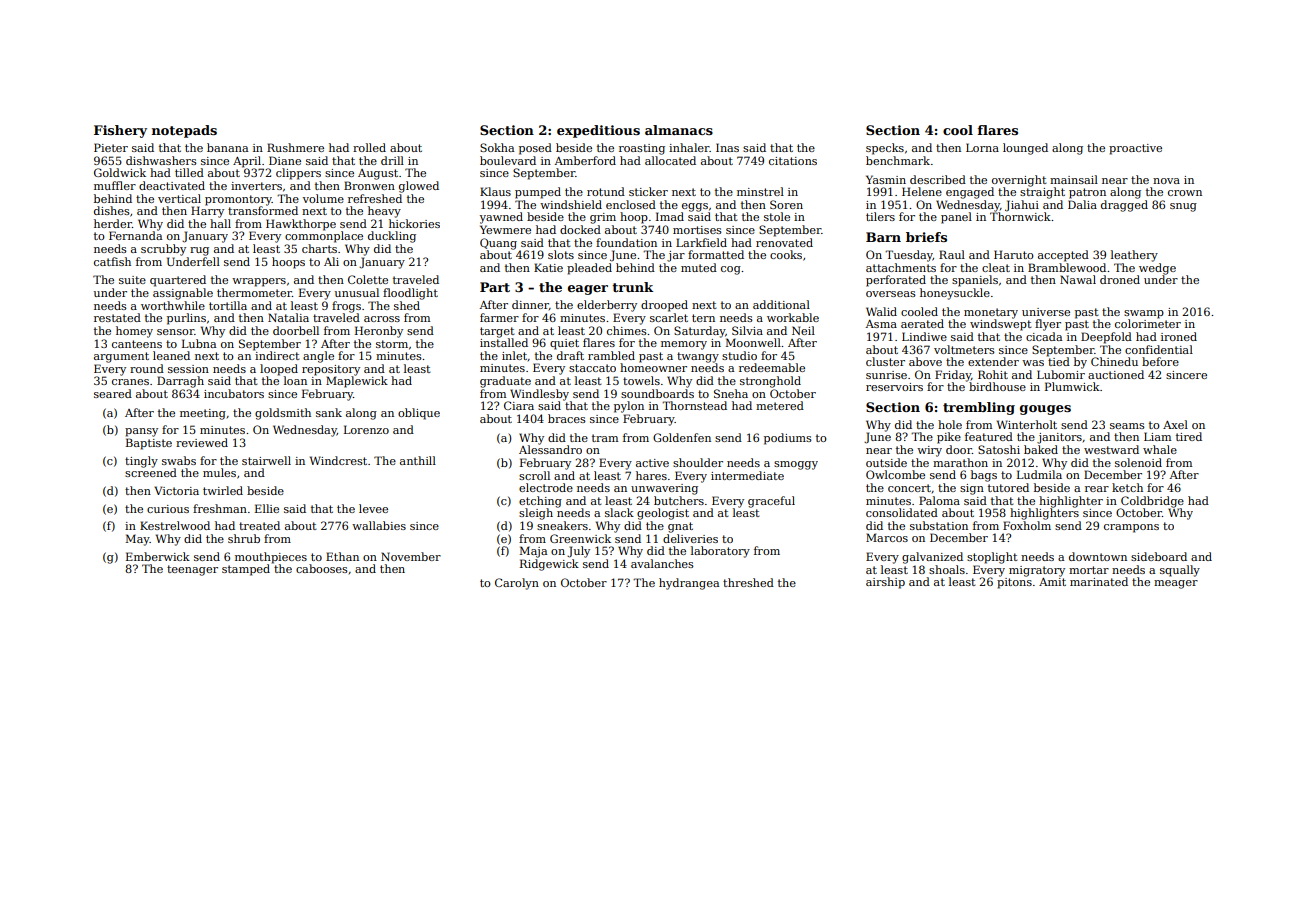  Describe the element at coordinates (192, 570) in the screenshot. I see `teenager` at that location.
